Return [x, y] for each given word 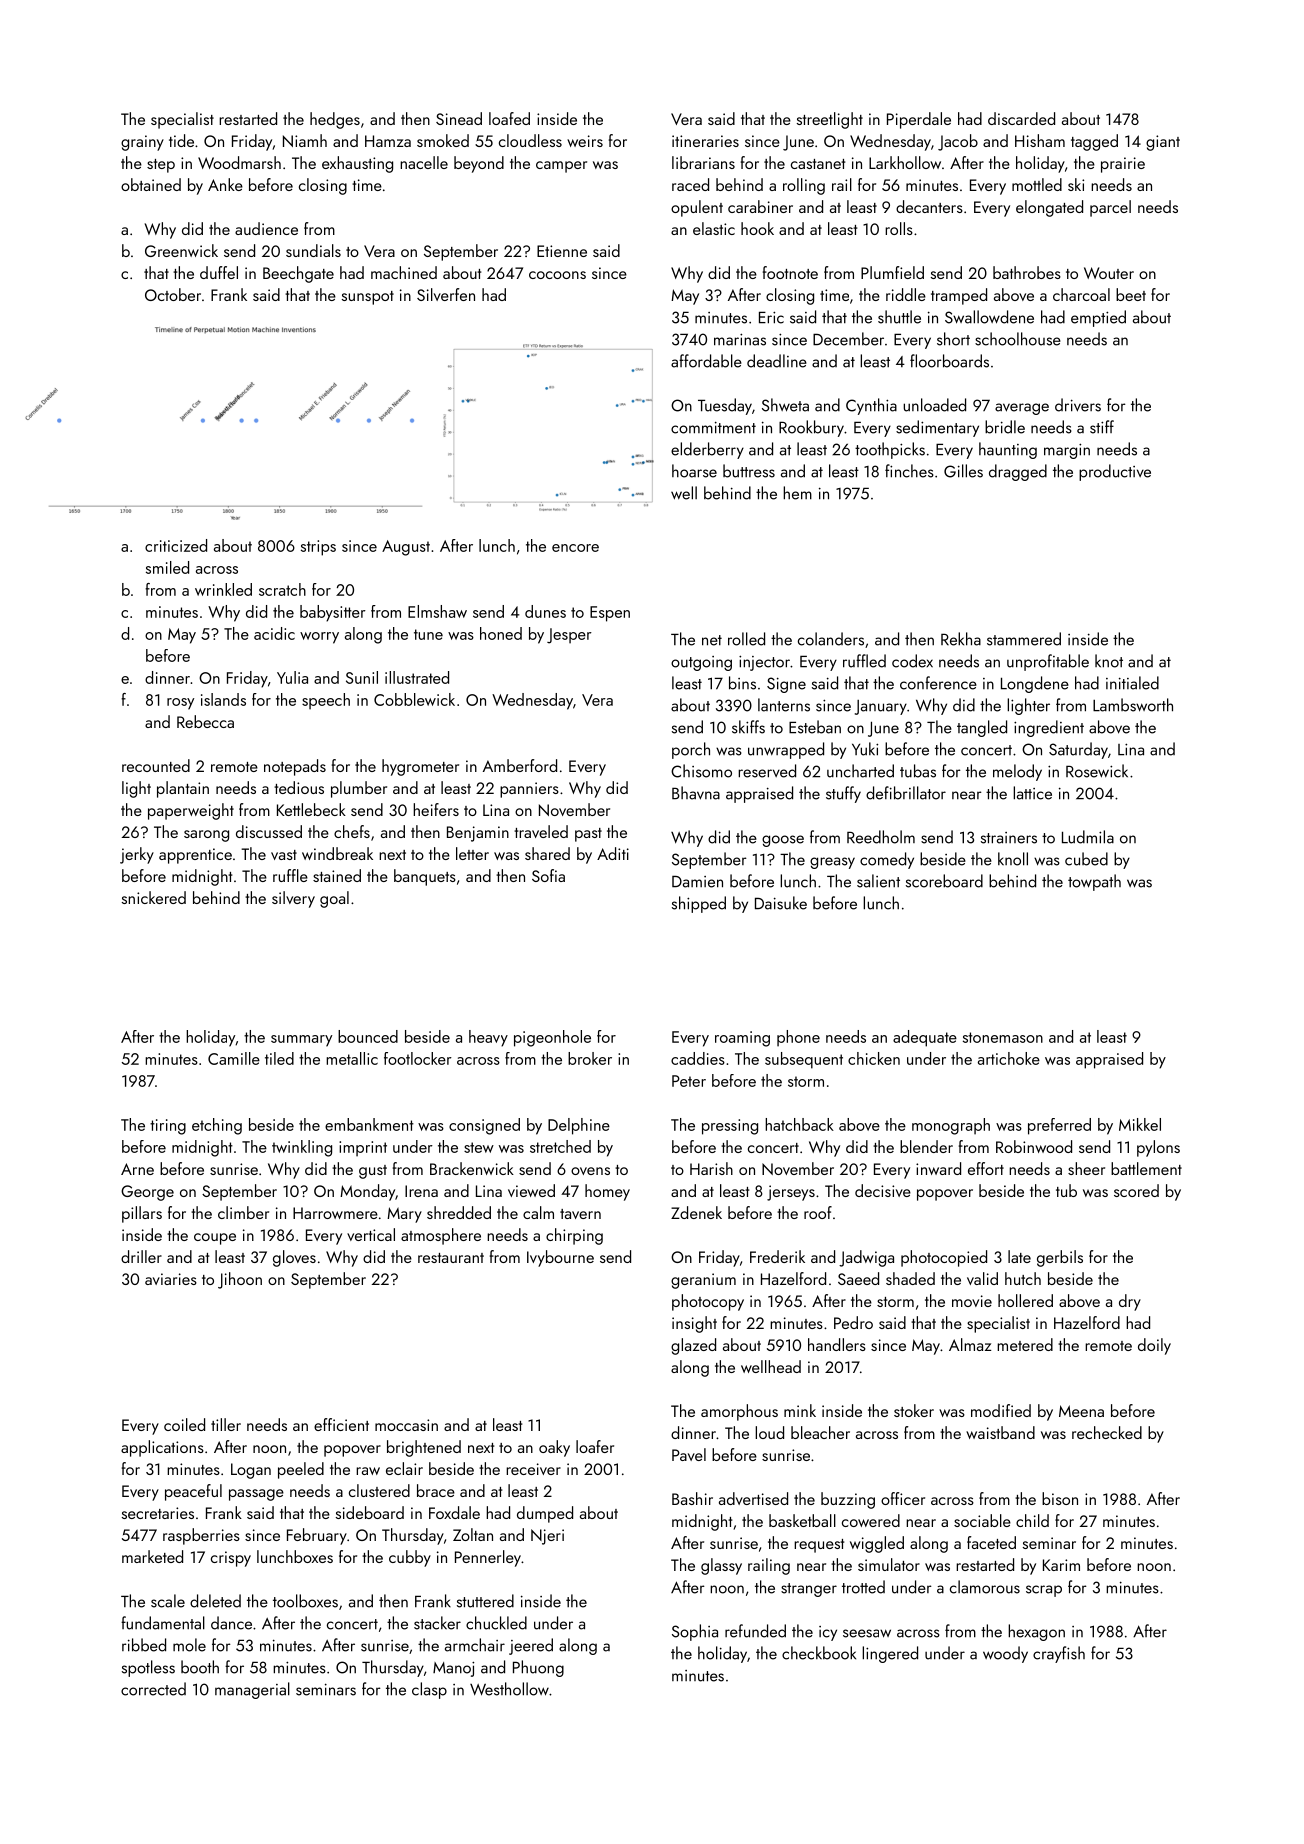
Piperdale [919, 120]
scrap [1044, 1591]
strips [318, 548]
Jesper [569, 636]
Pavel [689, 1454]
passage [256, 1495]
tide [181, 140]
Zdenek [696, 1212]
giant [1163, 143]
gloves [294, 1258]
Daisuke [781, 903]
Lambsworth [1133, 705]
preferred [1059, 1126]
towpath [1094, 882]
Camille [234, 1058]
